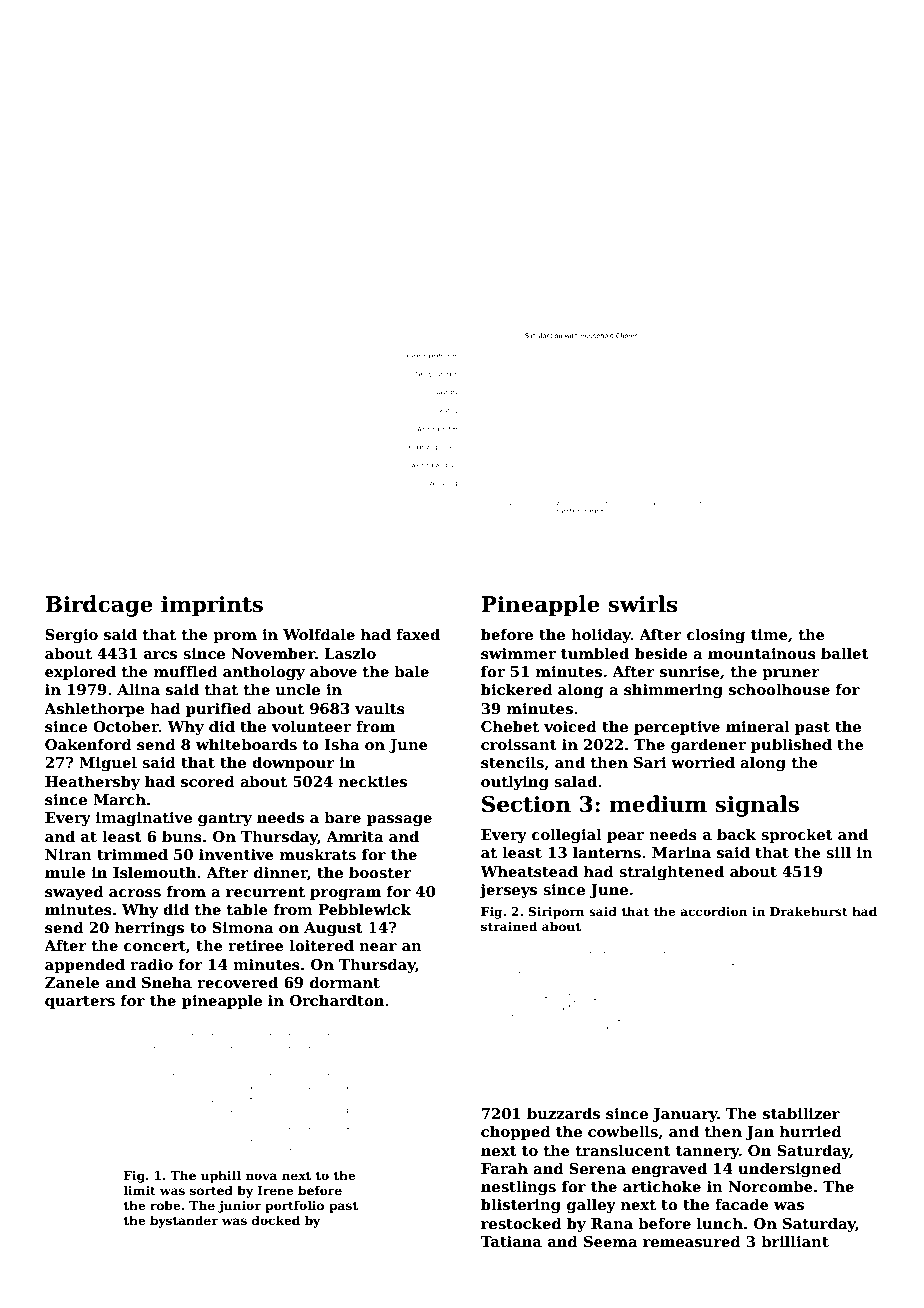 Image resolution: width=924 pixels, height=1308 pixels. Describe the element at coordinates (337, 1000) in the image. I see `Orchardton` at that location.
